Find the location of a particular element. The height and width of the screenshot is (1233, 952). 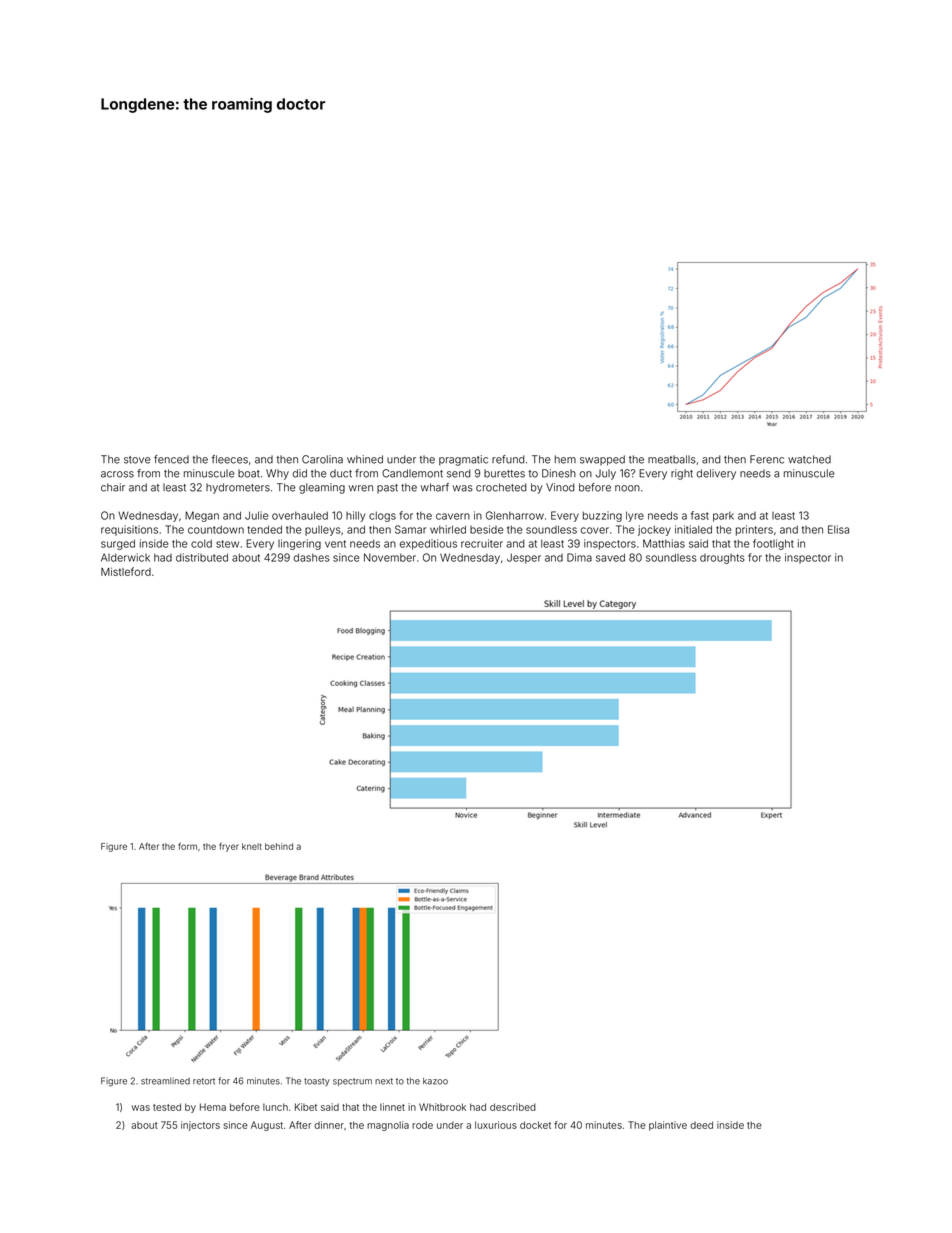

droughts is located at coordinates (722, 559).
